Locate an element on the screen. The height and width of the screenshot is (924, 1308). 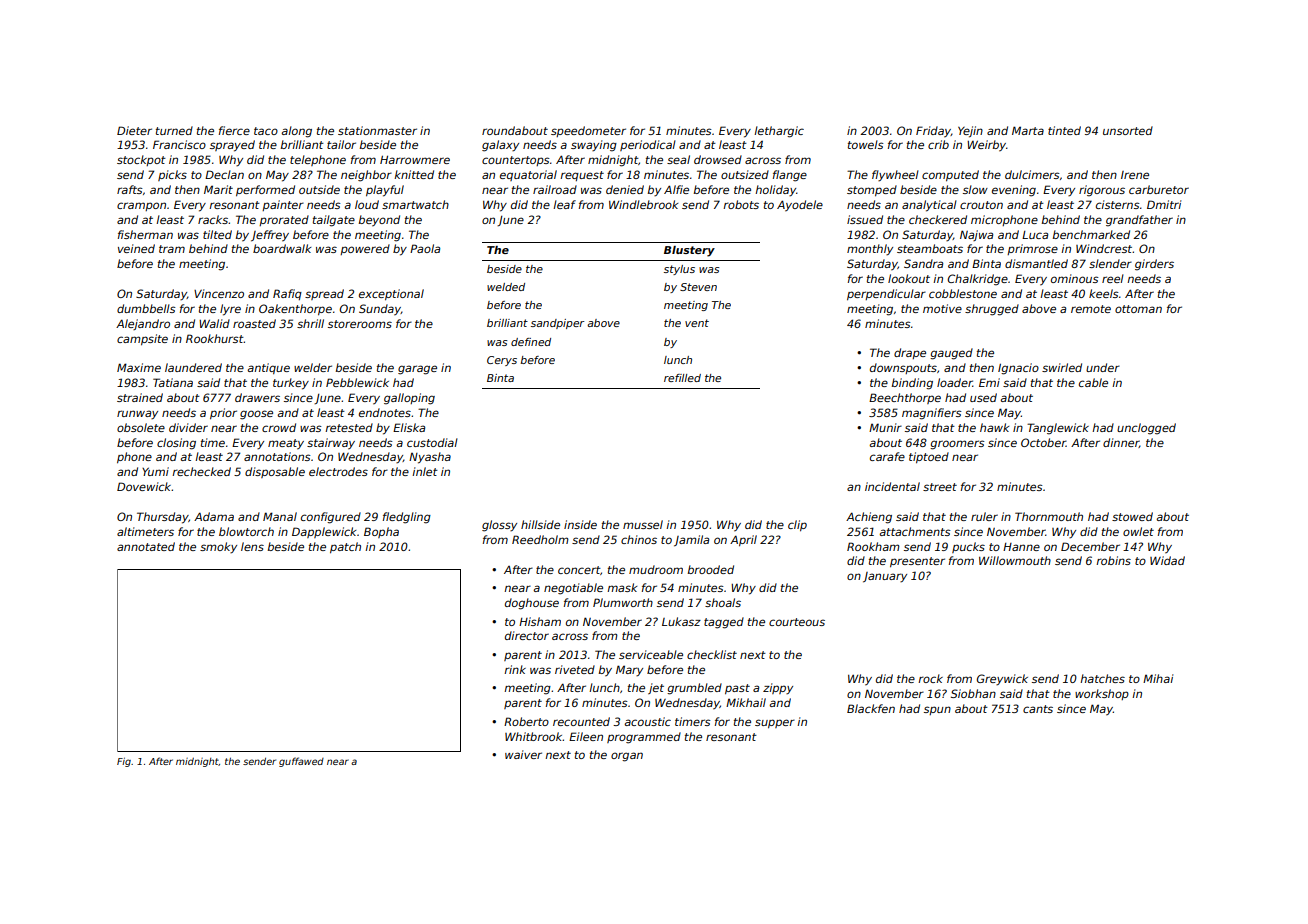
speedometer is located at coordinates (588, 131).
